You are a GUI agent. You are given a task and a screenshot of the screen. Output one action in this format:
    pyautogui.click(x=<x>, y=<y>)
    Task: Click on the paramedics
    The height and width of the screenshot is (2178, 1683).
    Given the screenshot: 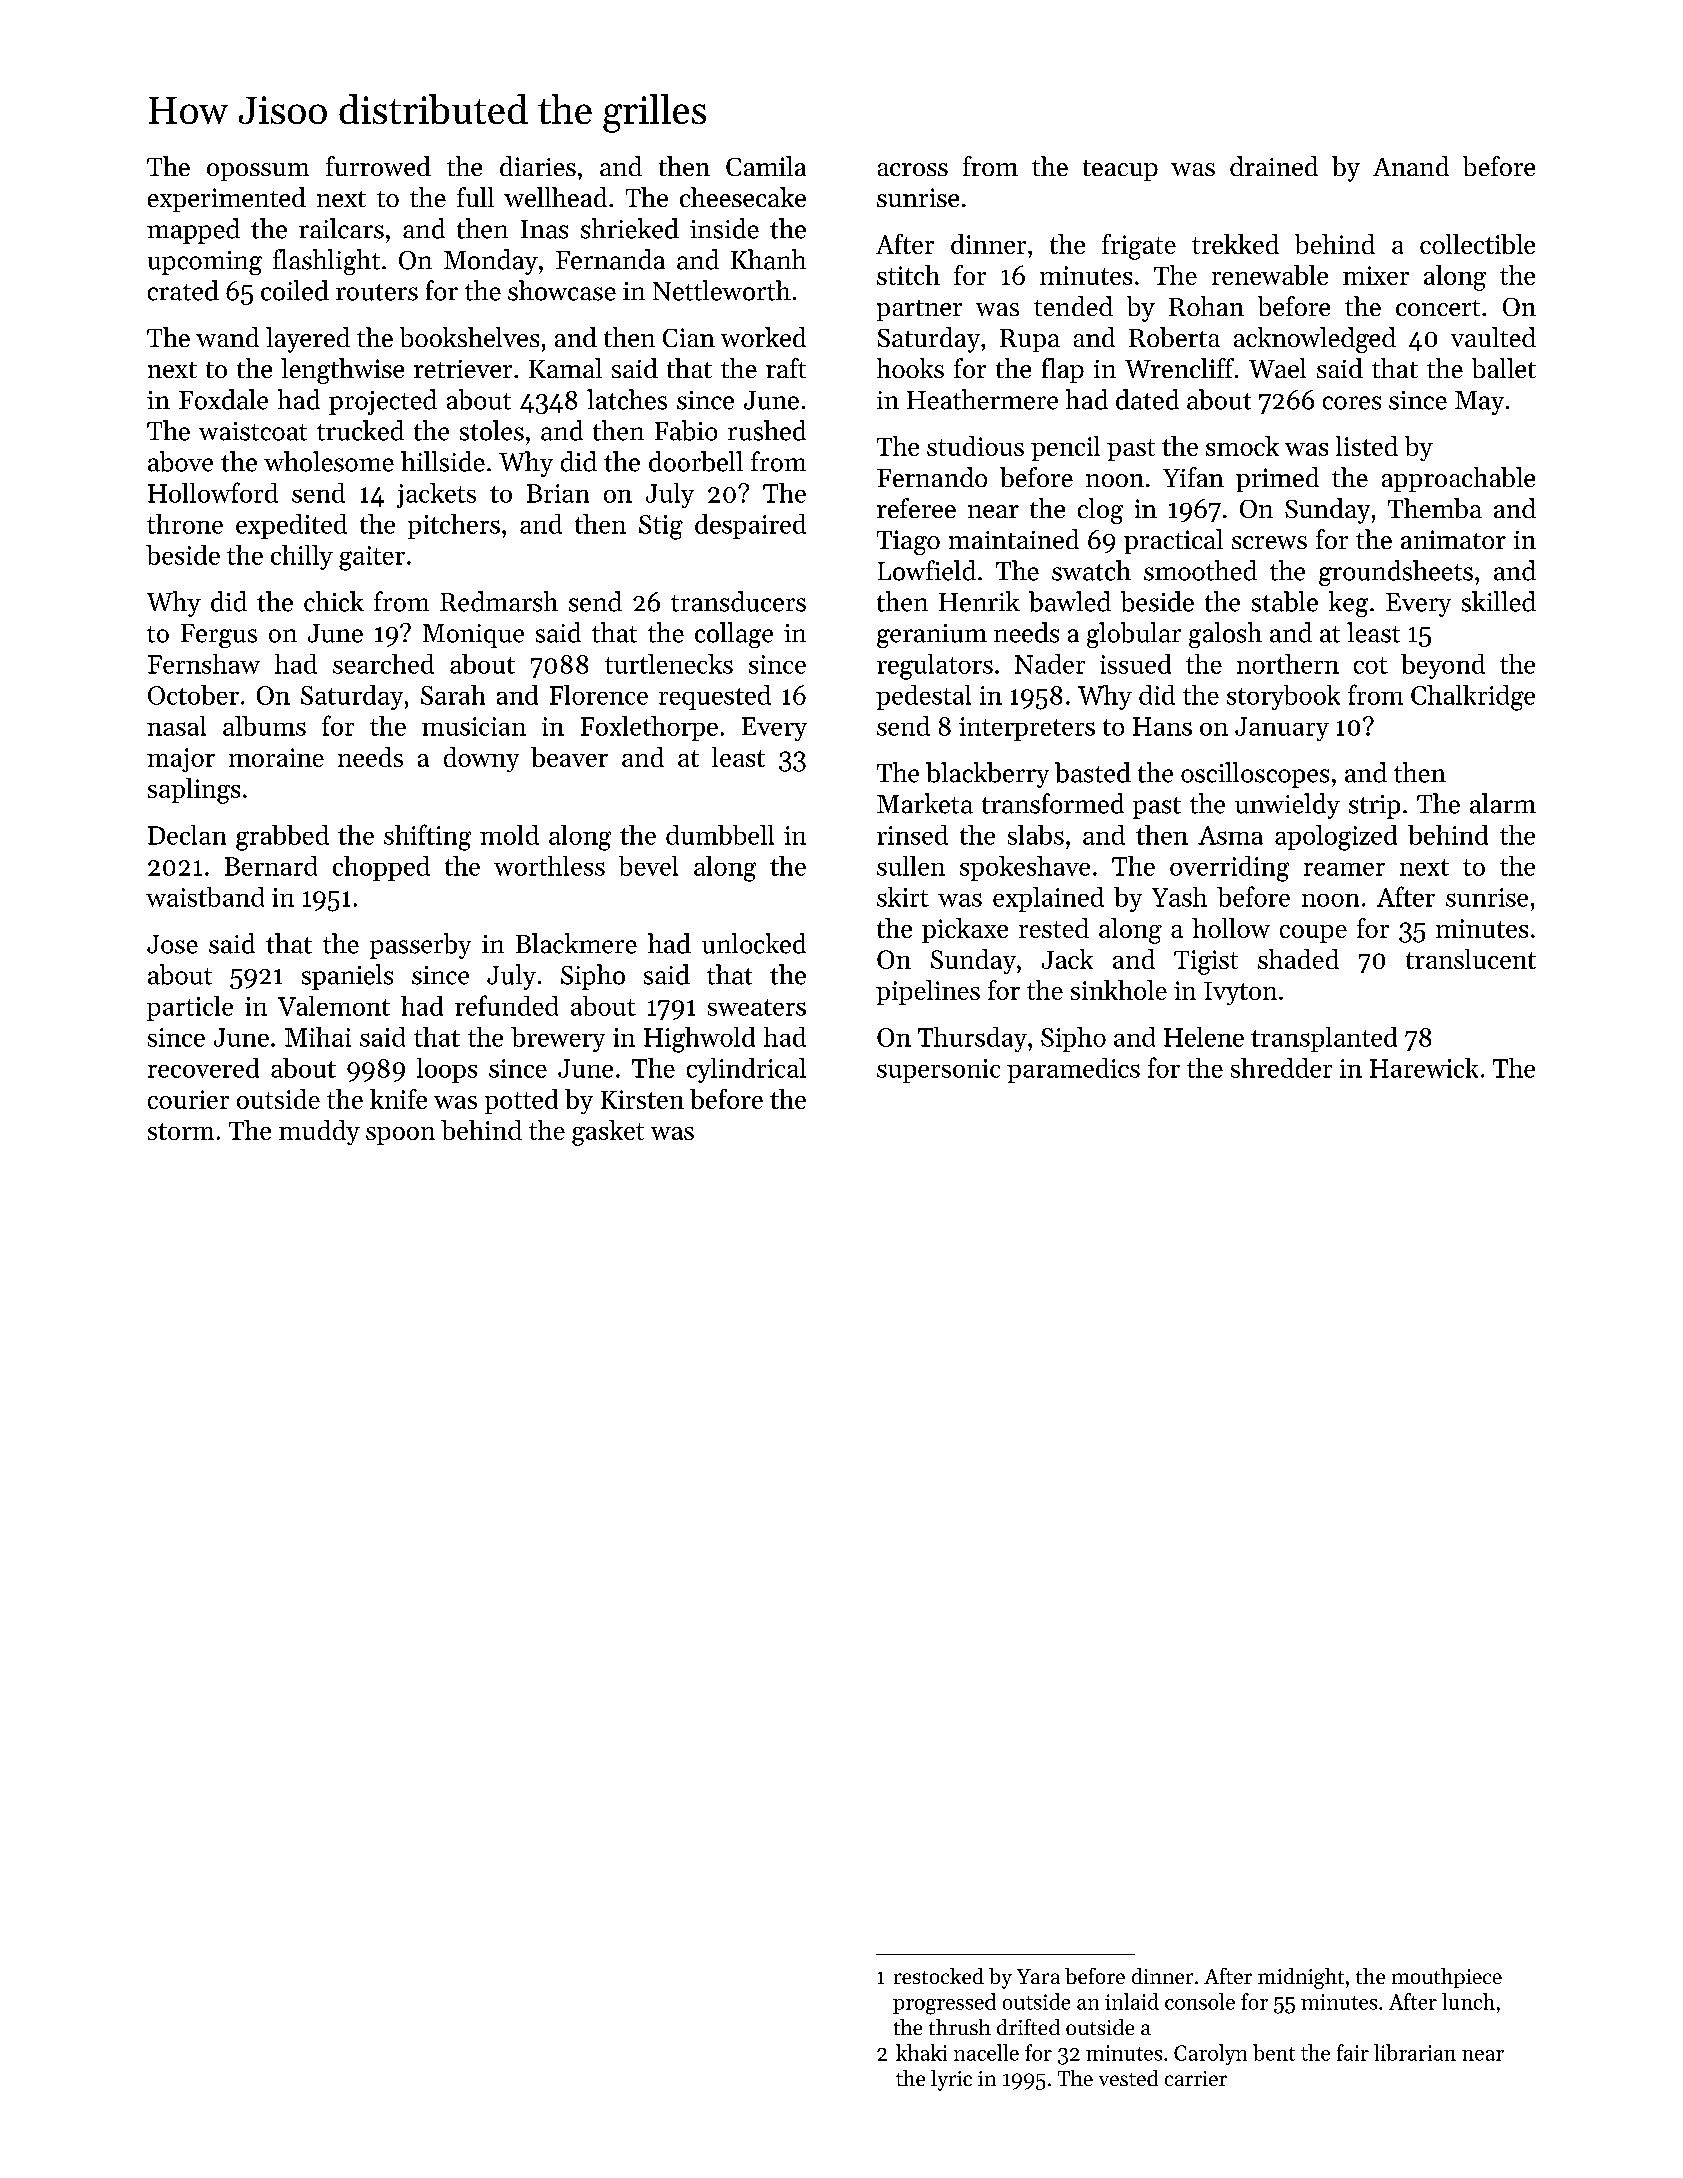 What is the action you would take?
    pyautogui.click(x=1073, y=1070)
